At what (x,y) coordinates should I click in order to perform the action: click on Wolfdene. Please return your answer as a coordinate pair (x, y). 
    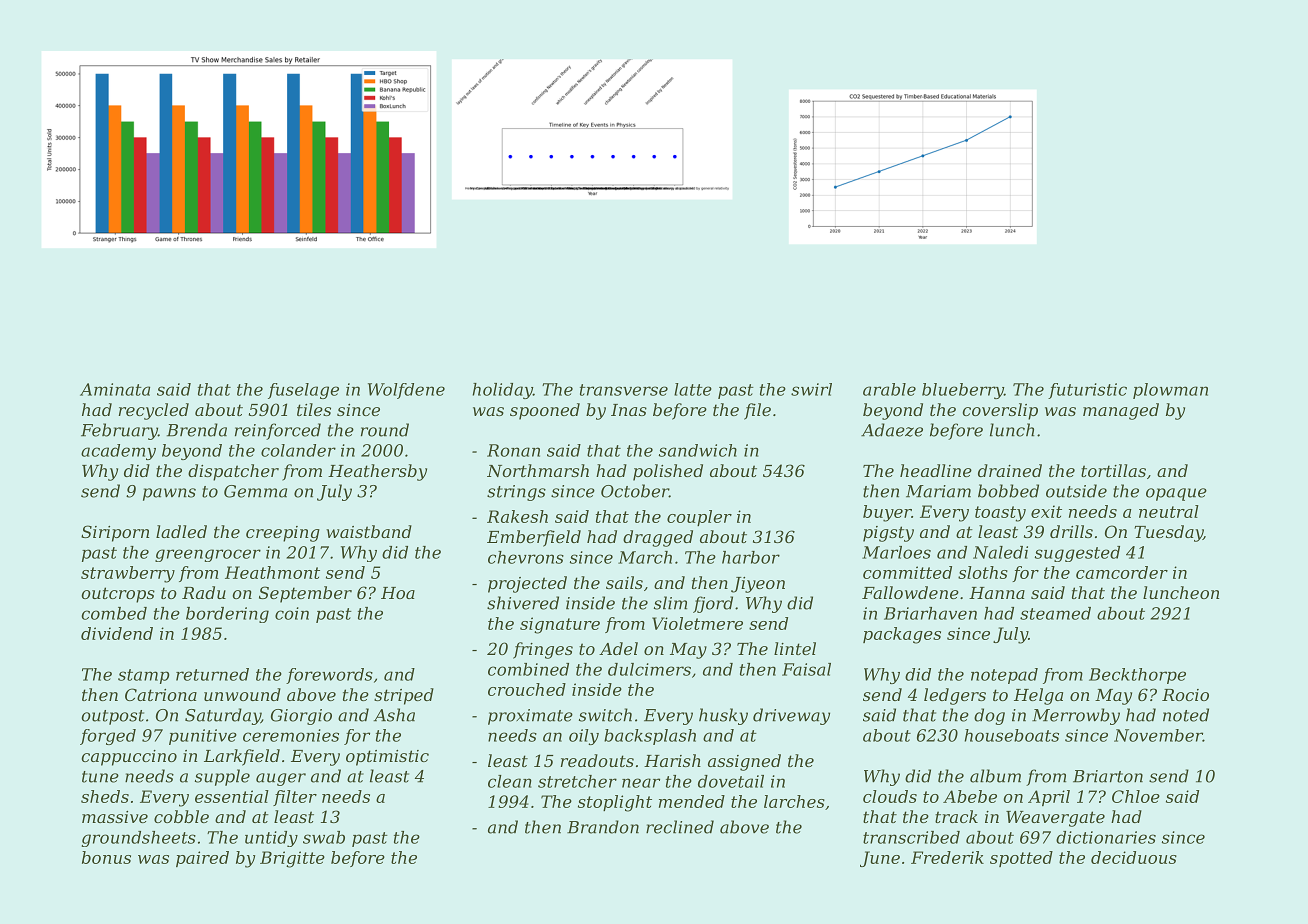
    Looking at the image, I should click on (406, 391).
